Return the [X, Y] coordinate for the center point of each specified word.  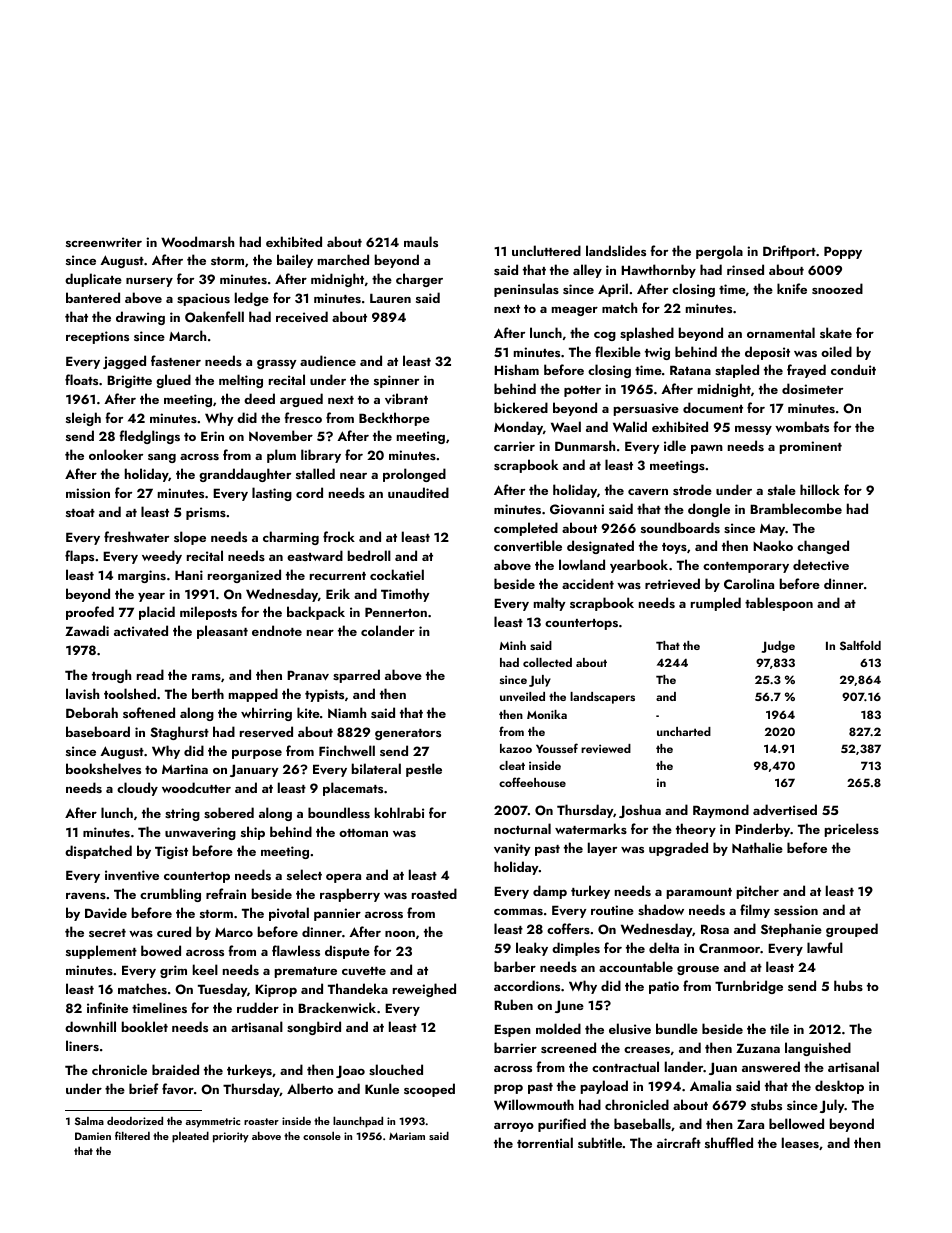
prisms [206, 513]
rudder [258, 1007]
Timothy [405, 595]
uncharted [684, 731]
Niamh [347, 712]
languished [818, 1049]
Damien [93, 1136]
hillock [820, 489]
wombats [802, 426]
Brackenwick [337, 1007]
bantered [93, 297]
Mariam [407, 1136]
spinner [396, 381]
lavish [82, 693]
